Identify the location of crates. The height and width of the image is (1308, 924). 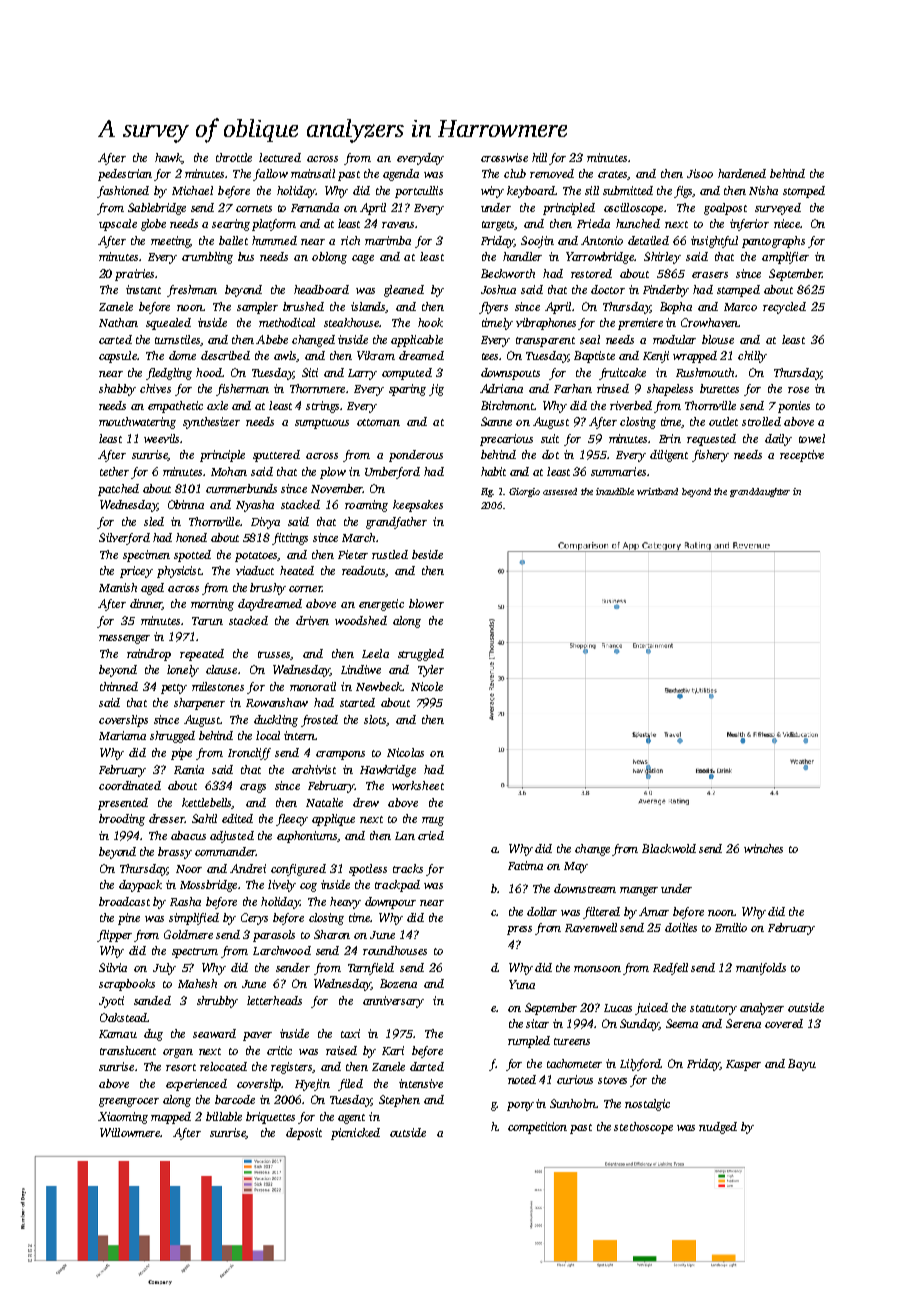
(613, 175).
